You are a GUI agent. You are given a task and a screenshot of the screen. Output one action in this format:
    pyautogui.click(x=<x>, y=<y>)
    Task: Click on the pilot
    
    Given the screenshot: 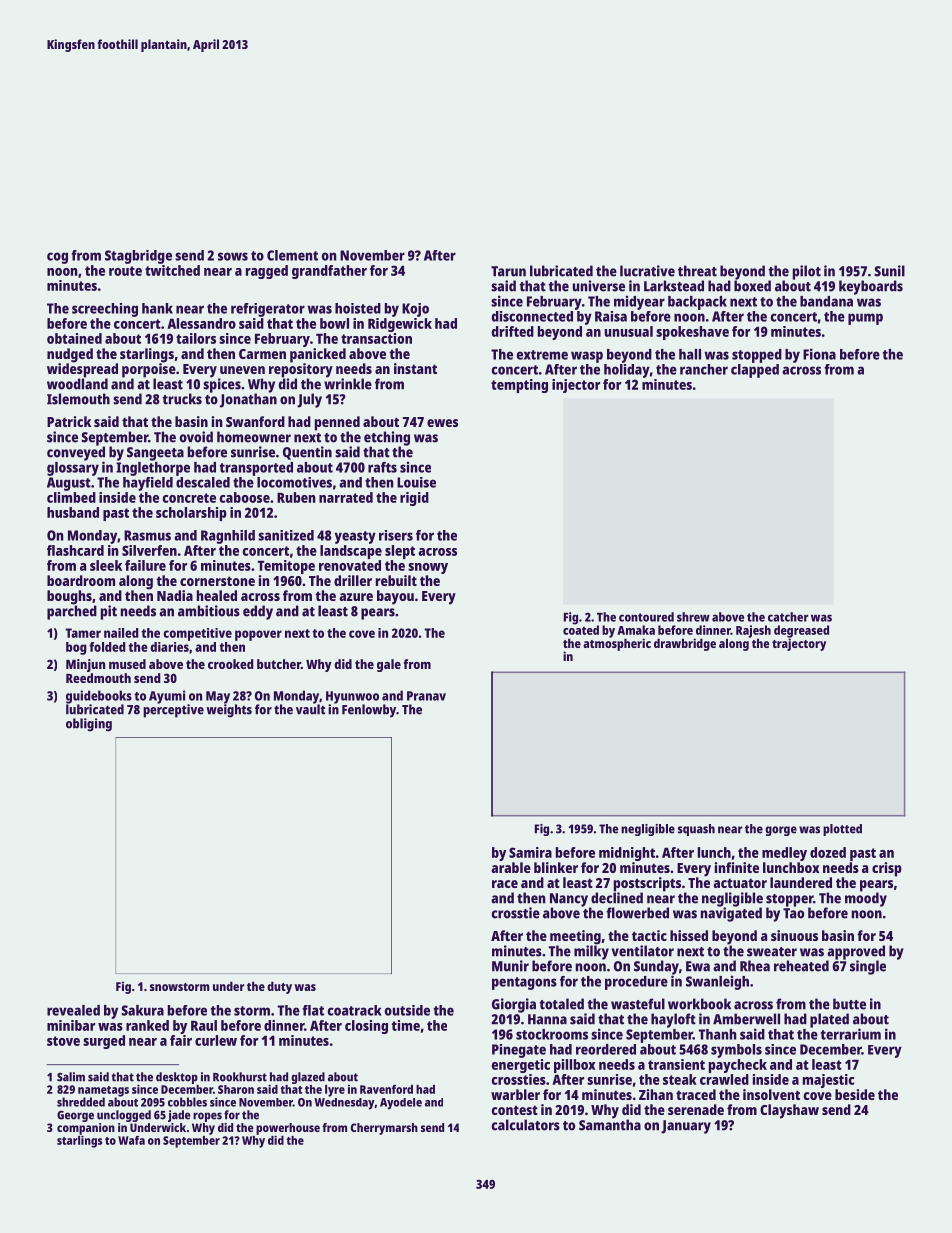 What is the action you would take?
    pyautogui.click(x=807, y=272)
